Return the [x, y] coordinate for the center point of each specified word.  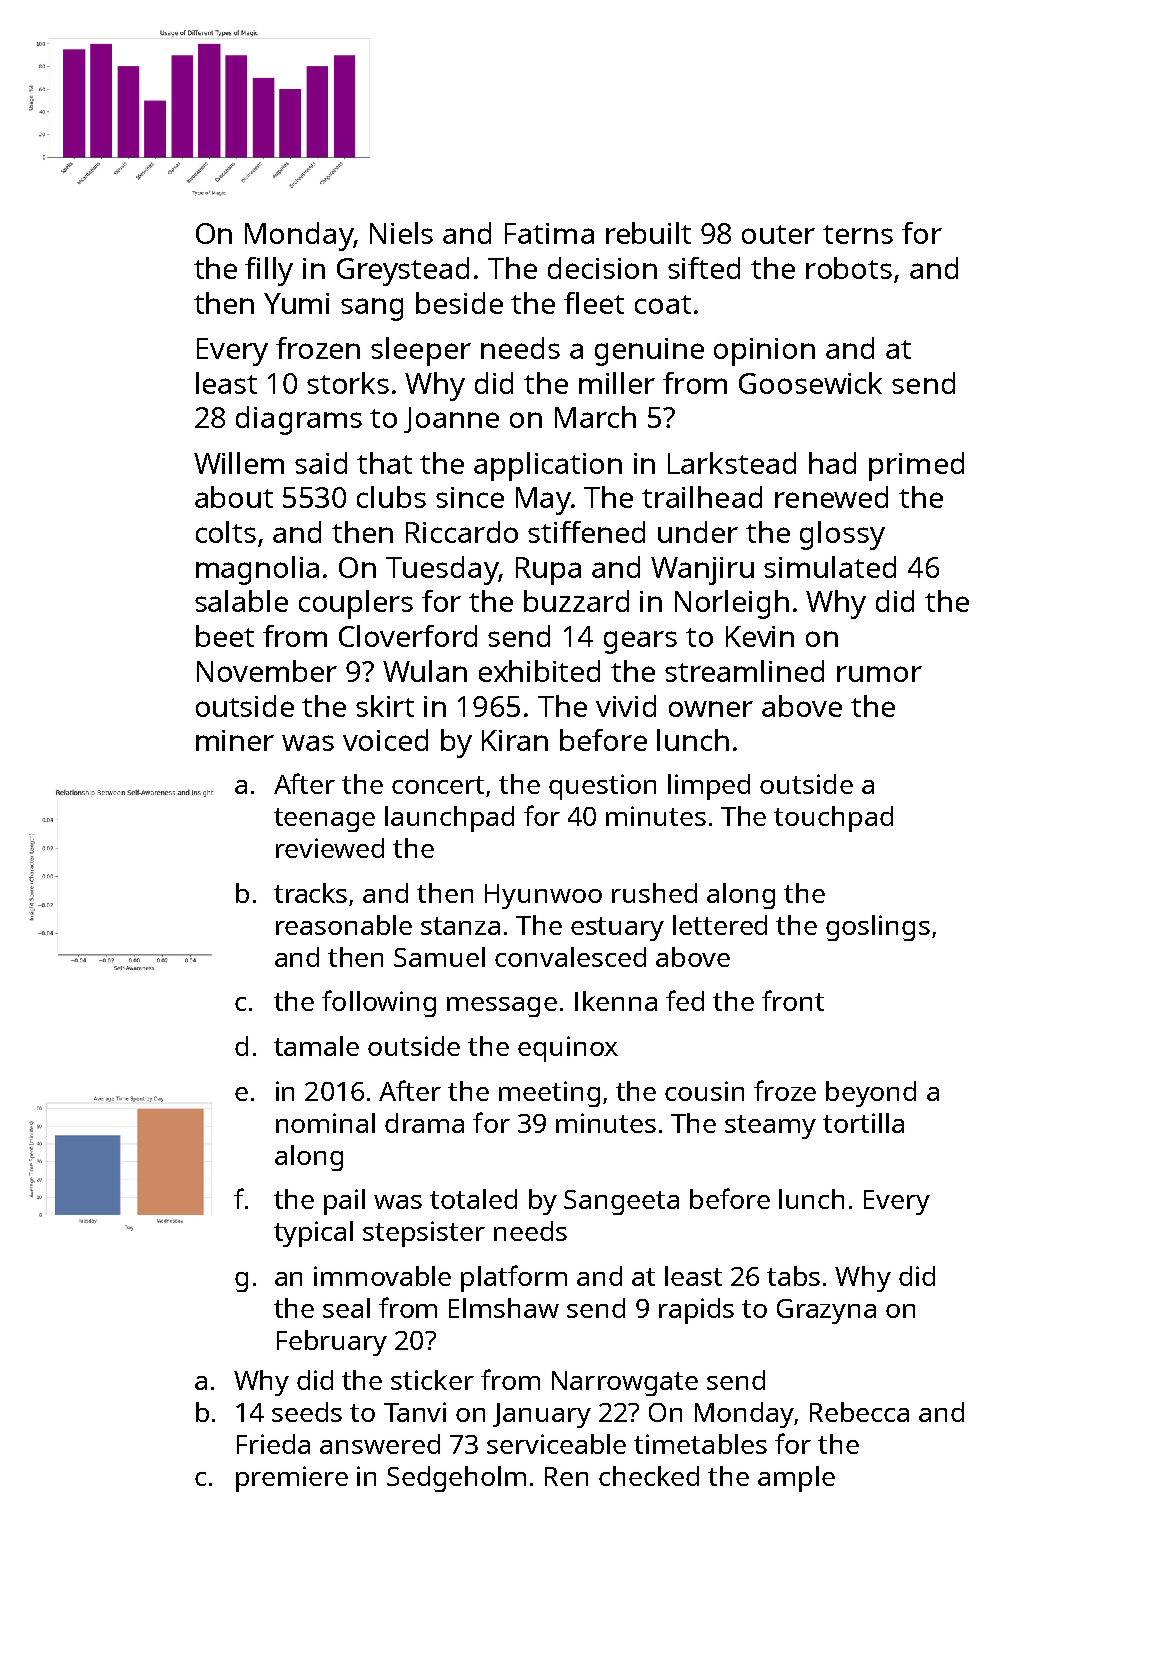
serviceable [556, 1444]
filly [269, 271]
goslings [878, 928]
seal [346, 1308]
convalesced [570, 957]
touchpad [833, 819]
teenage [324, 820]
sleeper [421, 351]
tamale [316, 1046]
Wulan [425, 671]
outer [778, 234]
